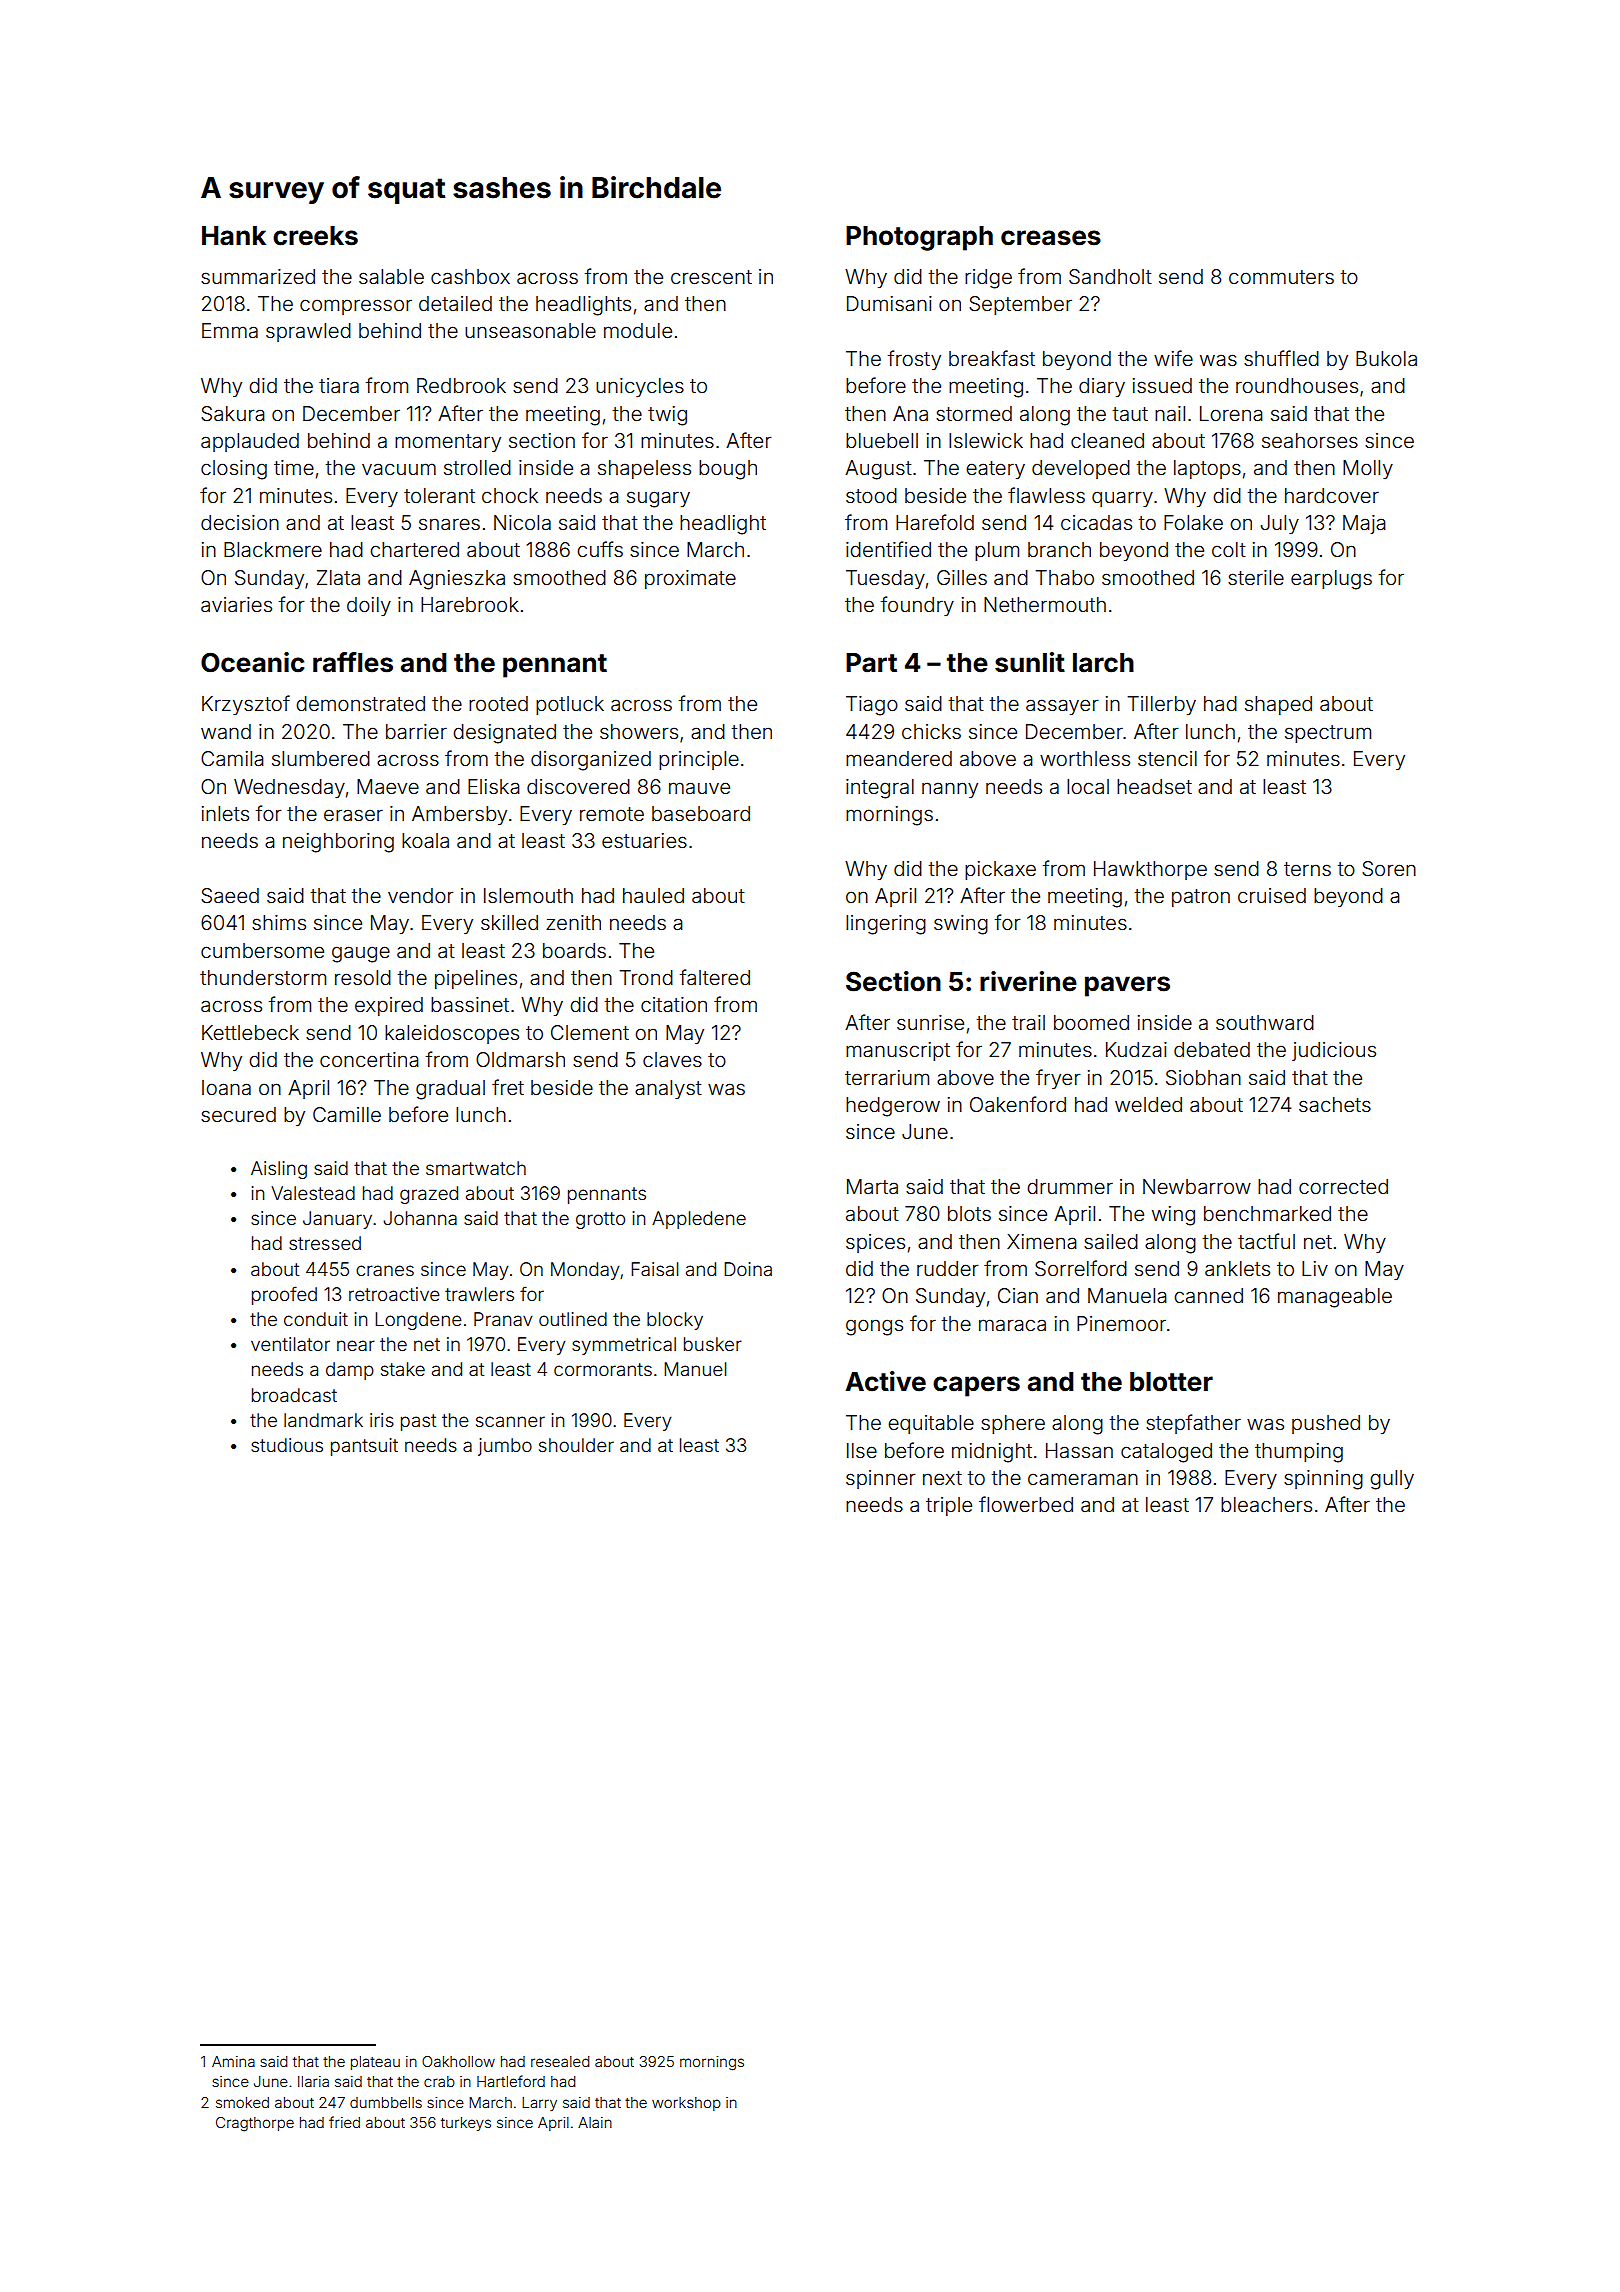 The image size is (1620, 2292). Describe the element at coordinates (1389, 869) in the page. I see `Soren` at that location.
